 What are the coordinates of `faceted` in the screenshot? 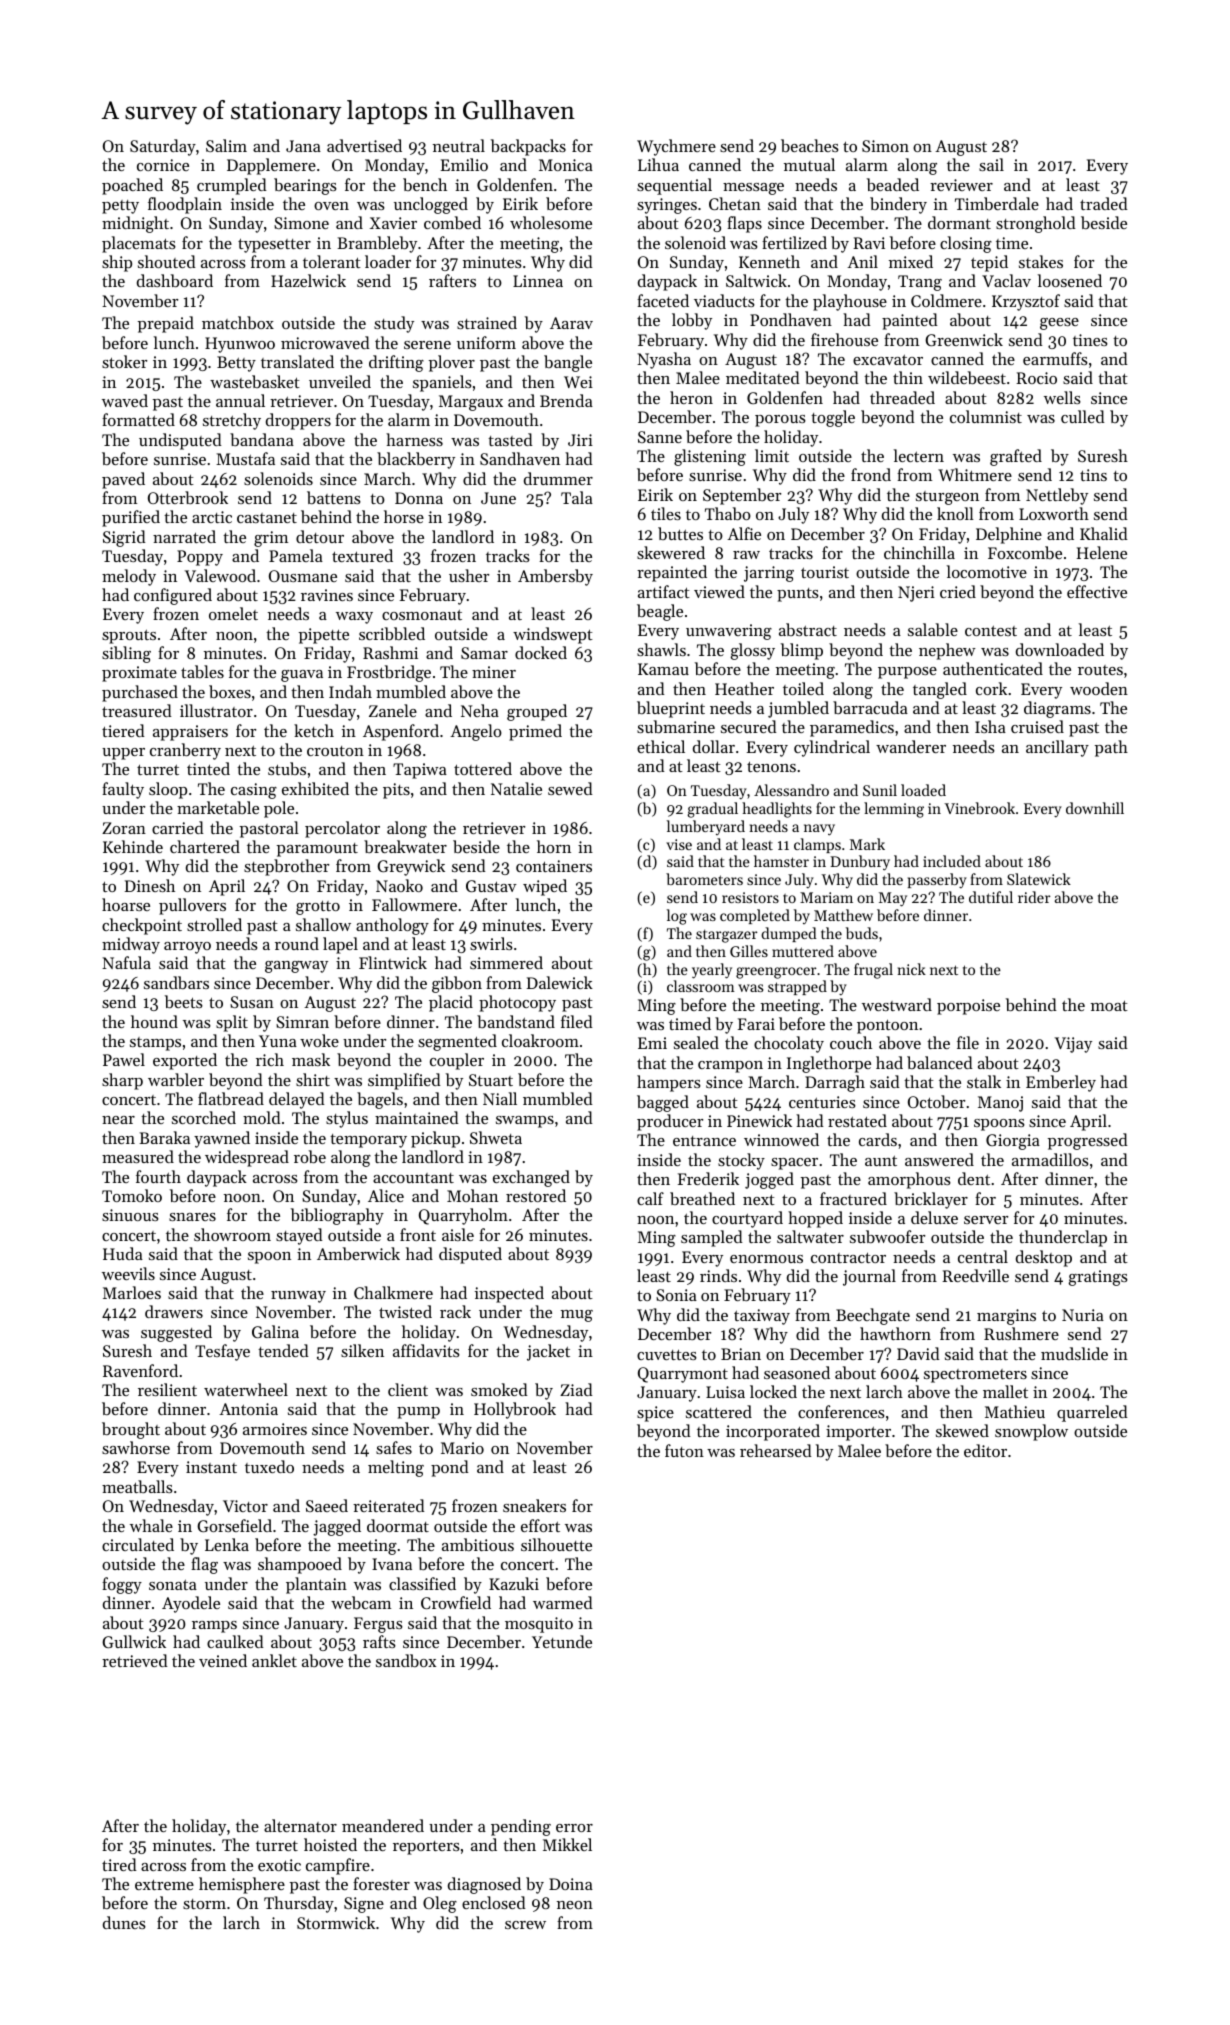 It's located at (663, 300).
